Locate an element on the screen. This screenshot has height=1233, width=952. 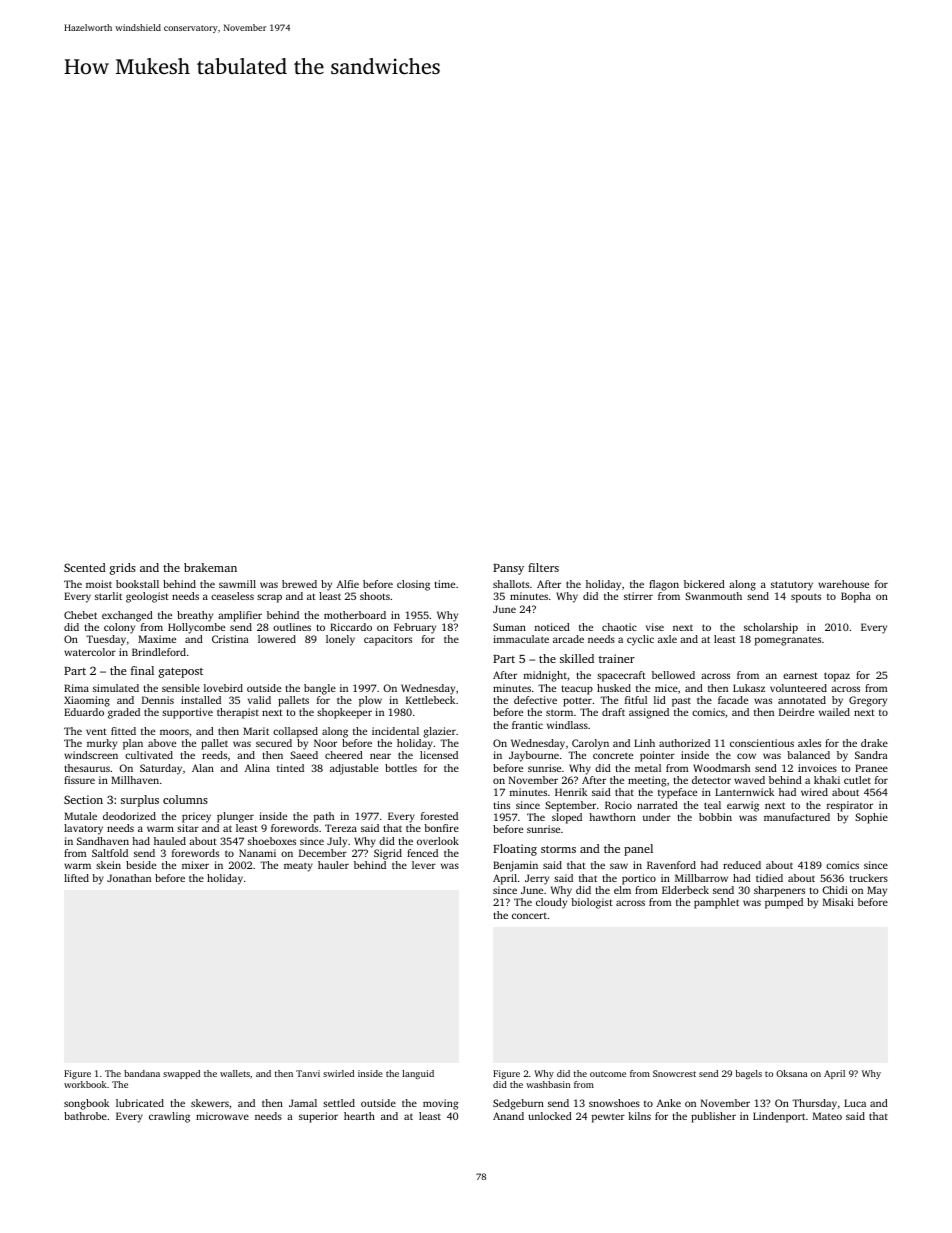
bandana is located at coordinates (142, 1073).
